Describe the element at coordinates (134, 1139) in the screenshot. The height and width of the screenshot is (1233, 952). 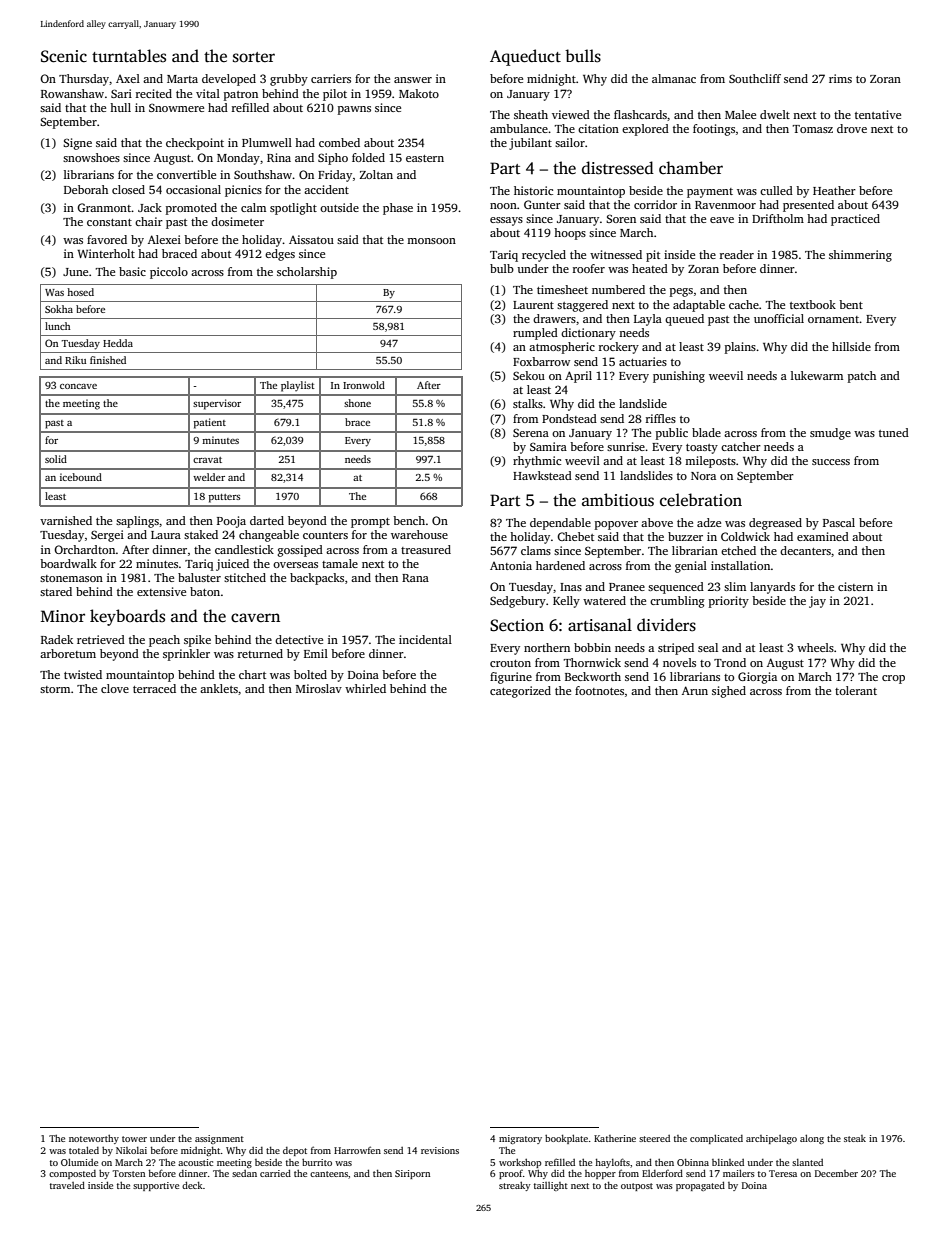
I see `tower` at that location.
